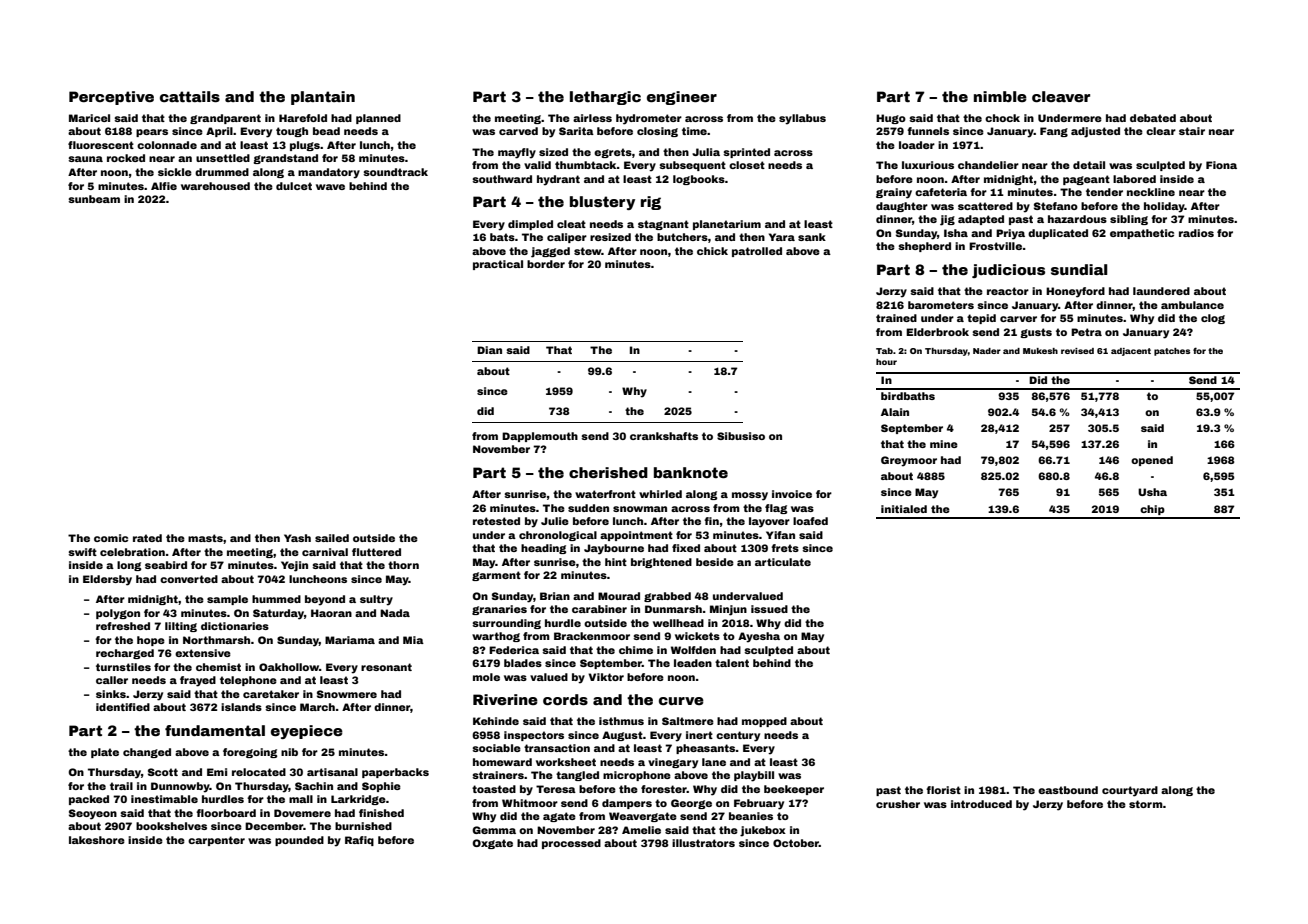 The image size is (1308, 924). What do you see at coordinates (489, 350) in the page?
I see `Dian` at bounding box center [489, 350].
